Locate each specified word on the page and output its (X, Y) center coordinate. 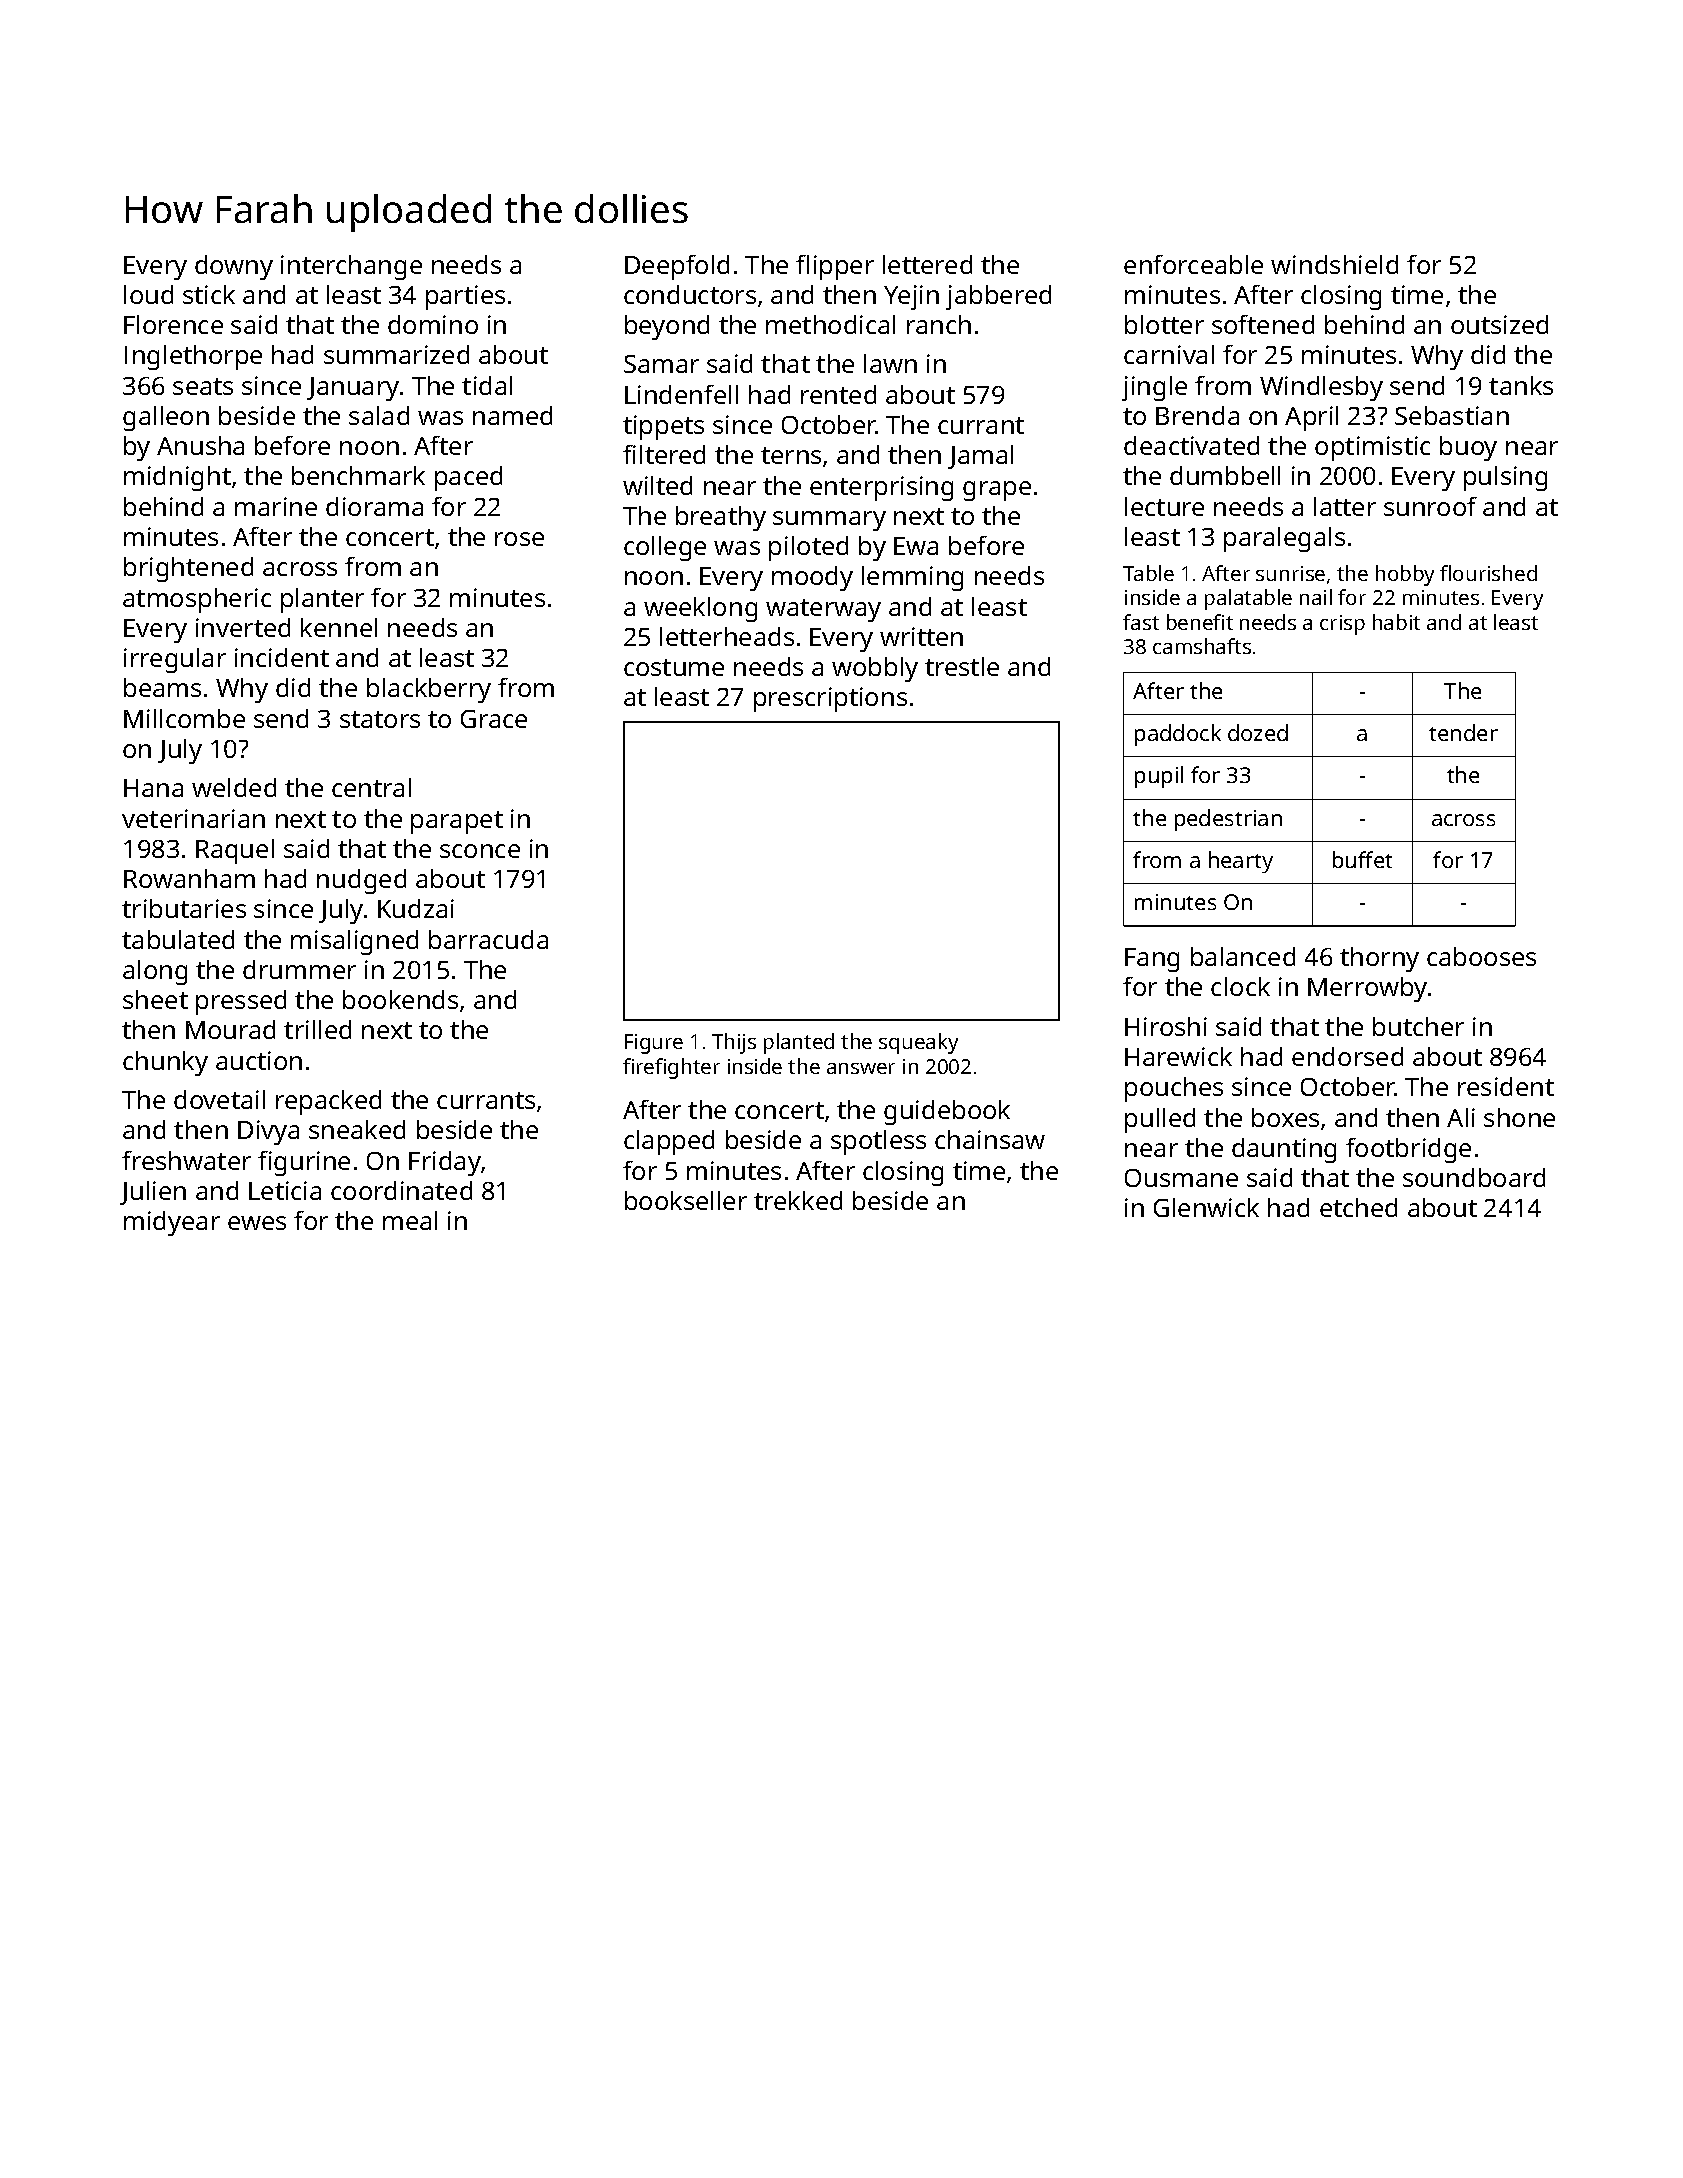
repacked (328, 1102)
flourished (1488, 573)
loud (148, 294)
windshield (1334, 264)
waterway (823, 610)
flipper (835, 267)
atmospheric (197, 600)
